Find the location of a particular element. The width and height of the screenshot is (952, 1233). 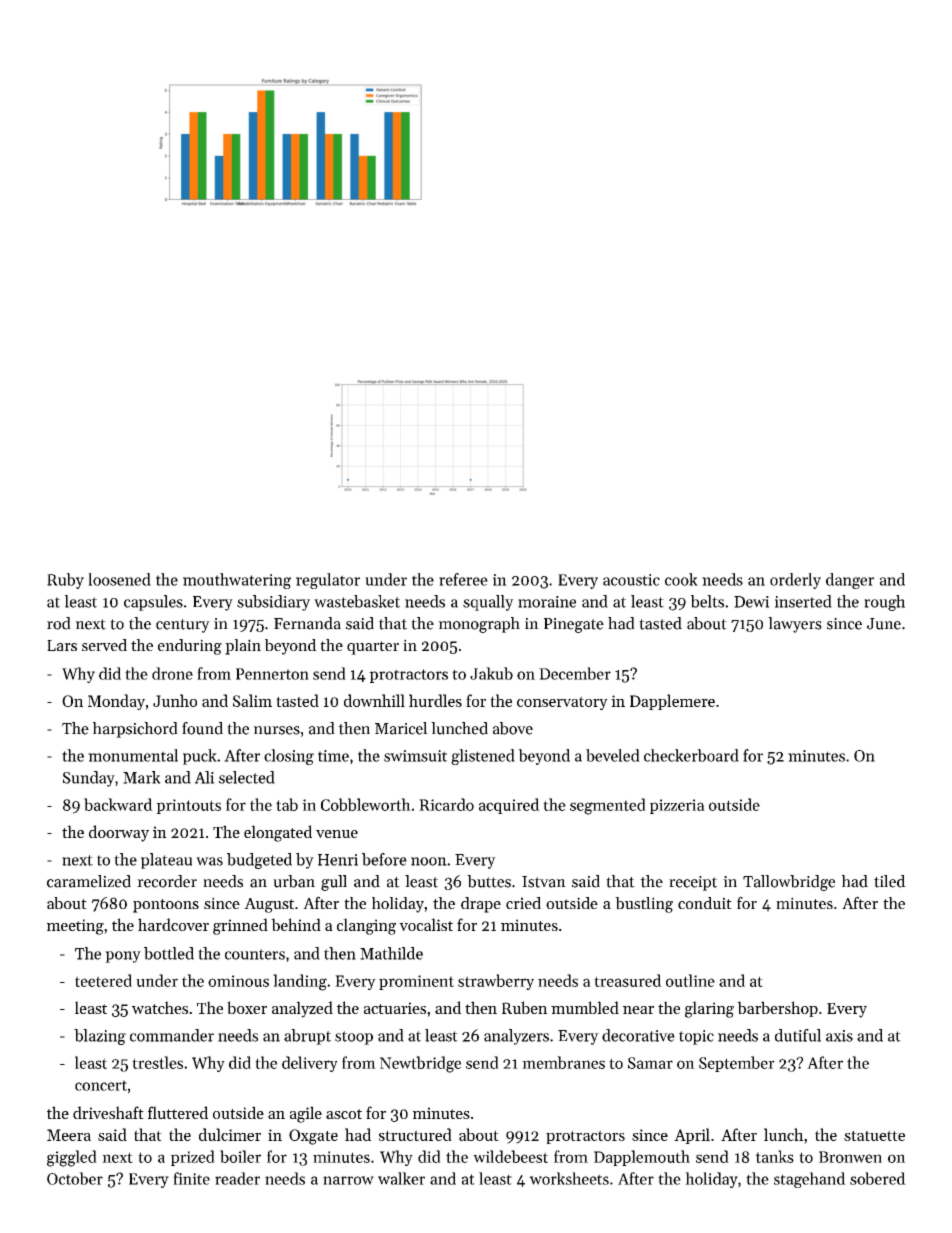

worksheets is located at coordinates (569, 1178).
